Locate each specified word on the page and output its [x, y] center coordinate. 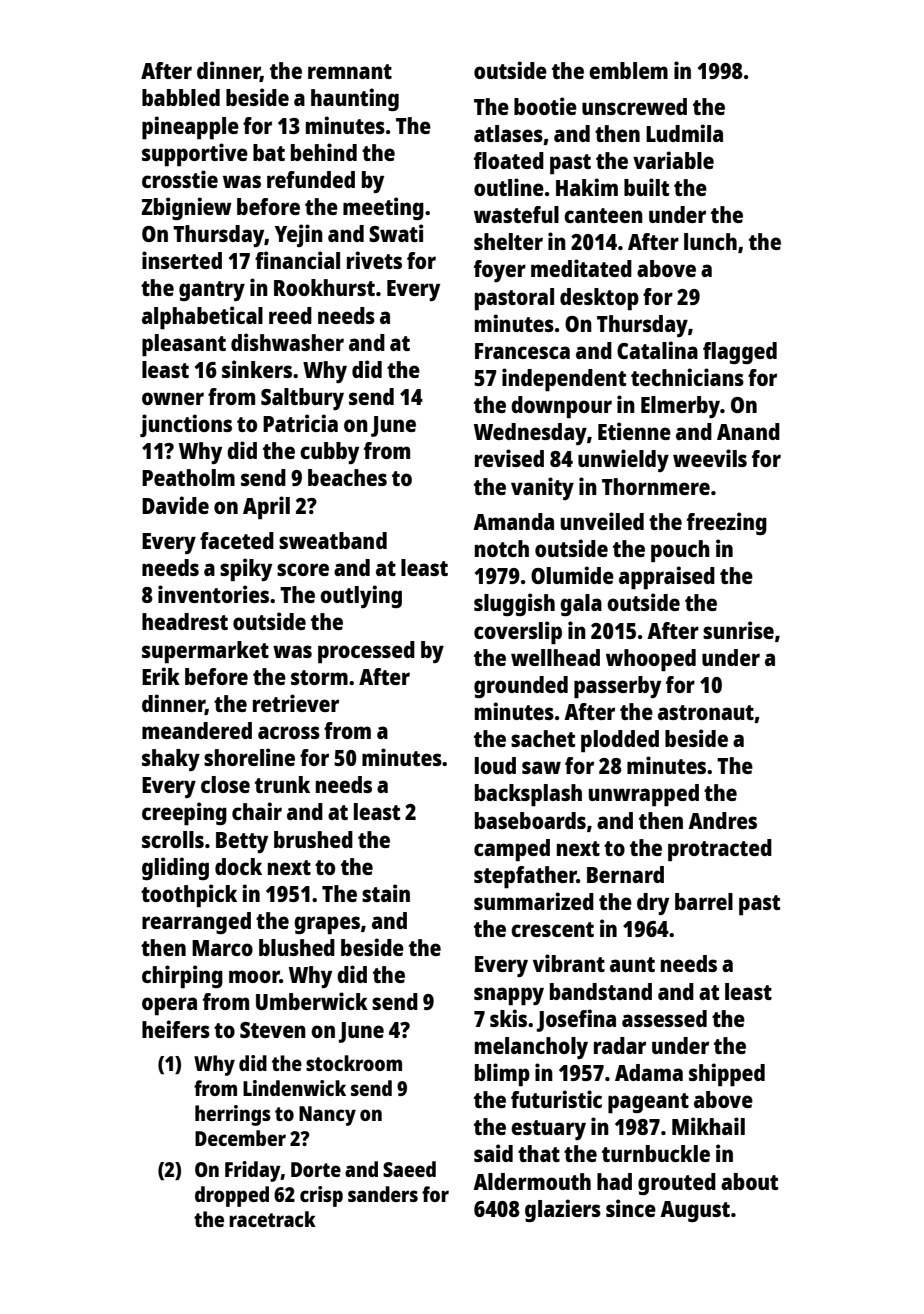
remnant [350, 71]
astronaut [706, 712]
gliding [175, 868]
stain [386, 893]
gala [581, 605]
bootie [545, 106]
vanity [542, 488]
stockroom [354, 1063]
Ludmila [684, 133]
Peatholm [188, 477]
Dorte [316, 1169]
